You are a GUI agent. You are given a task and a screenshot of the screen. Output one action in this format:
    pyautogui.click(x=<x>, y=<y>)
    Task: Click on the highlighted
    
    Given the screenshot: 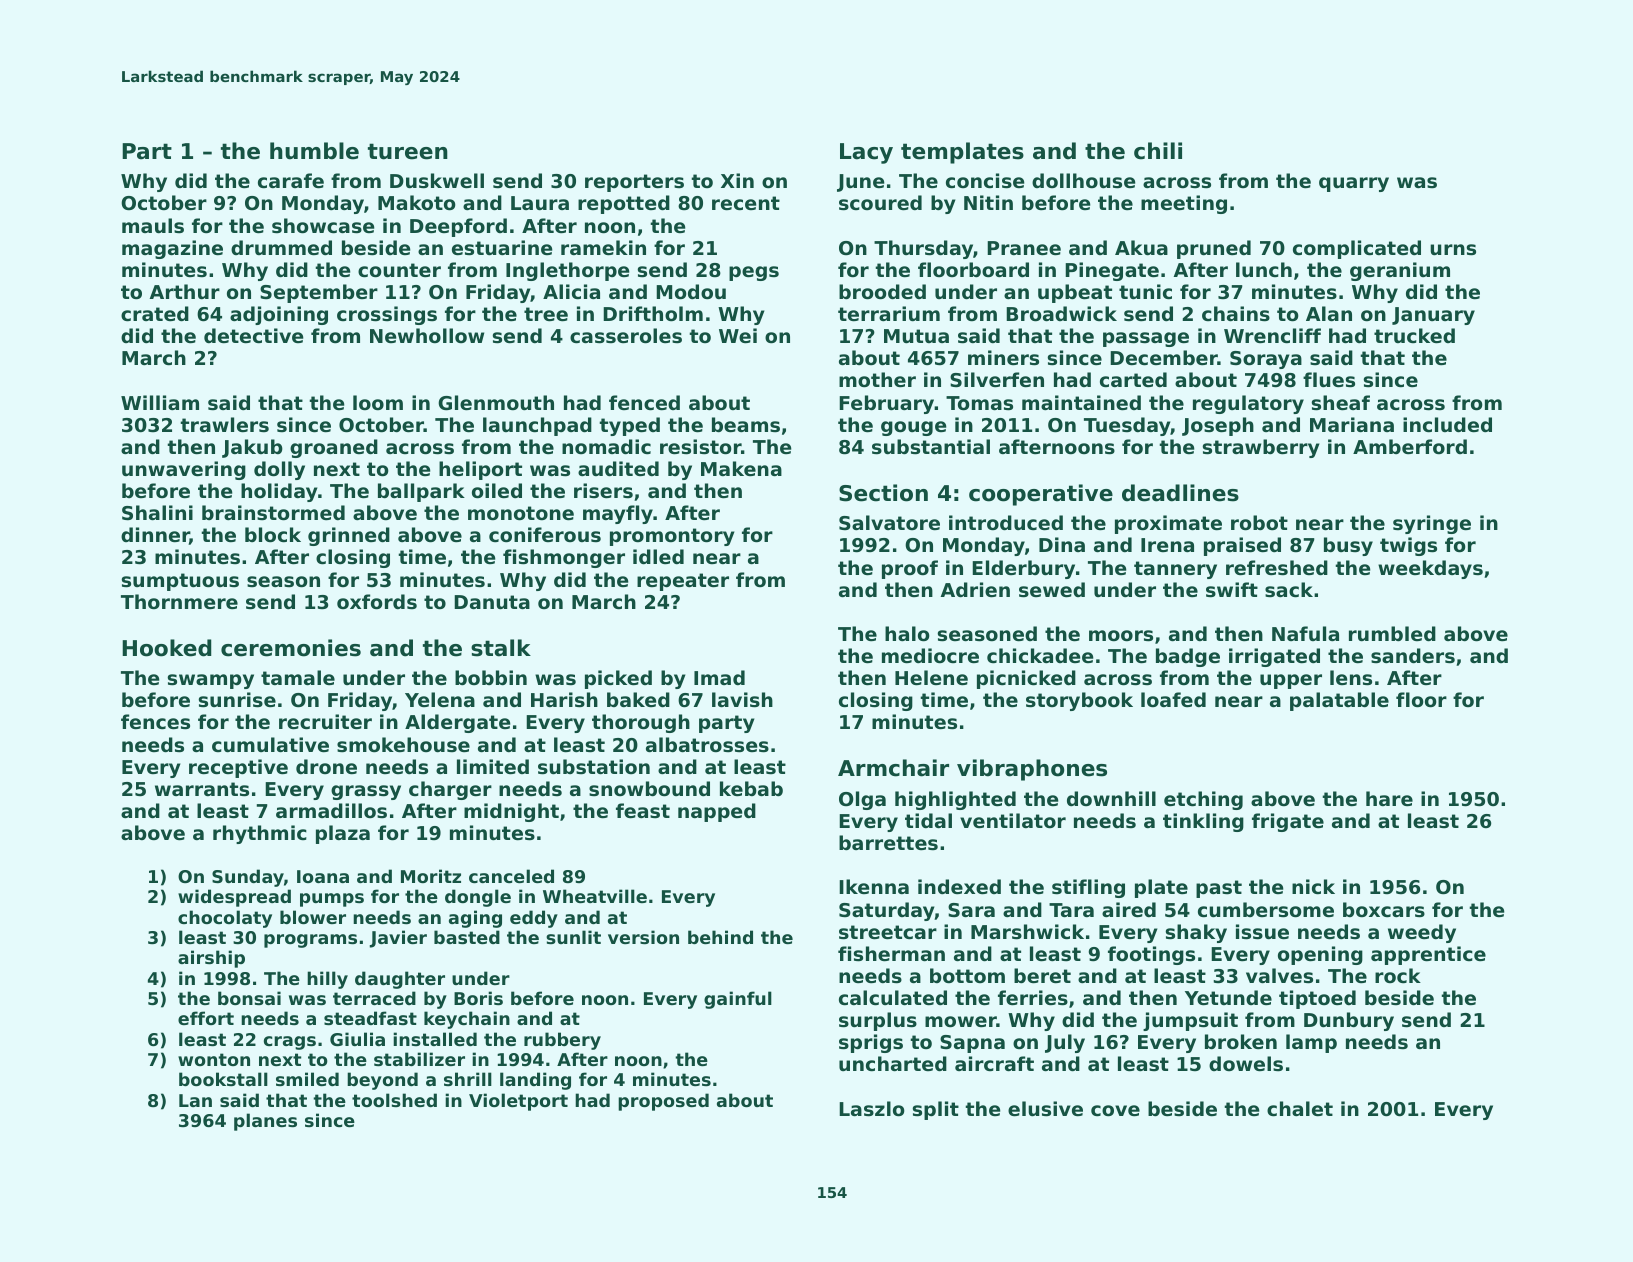 What is the action you would take?
    pyautogui.click(x=955, y=800)
